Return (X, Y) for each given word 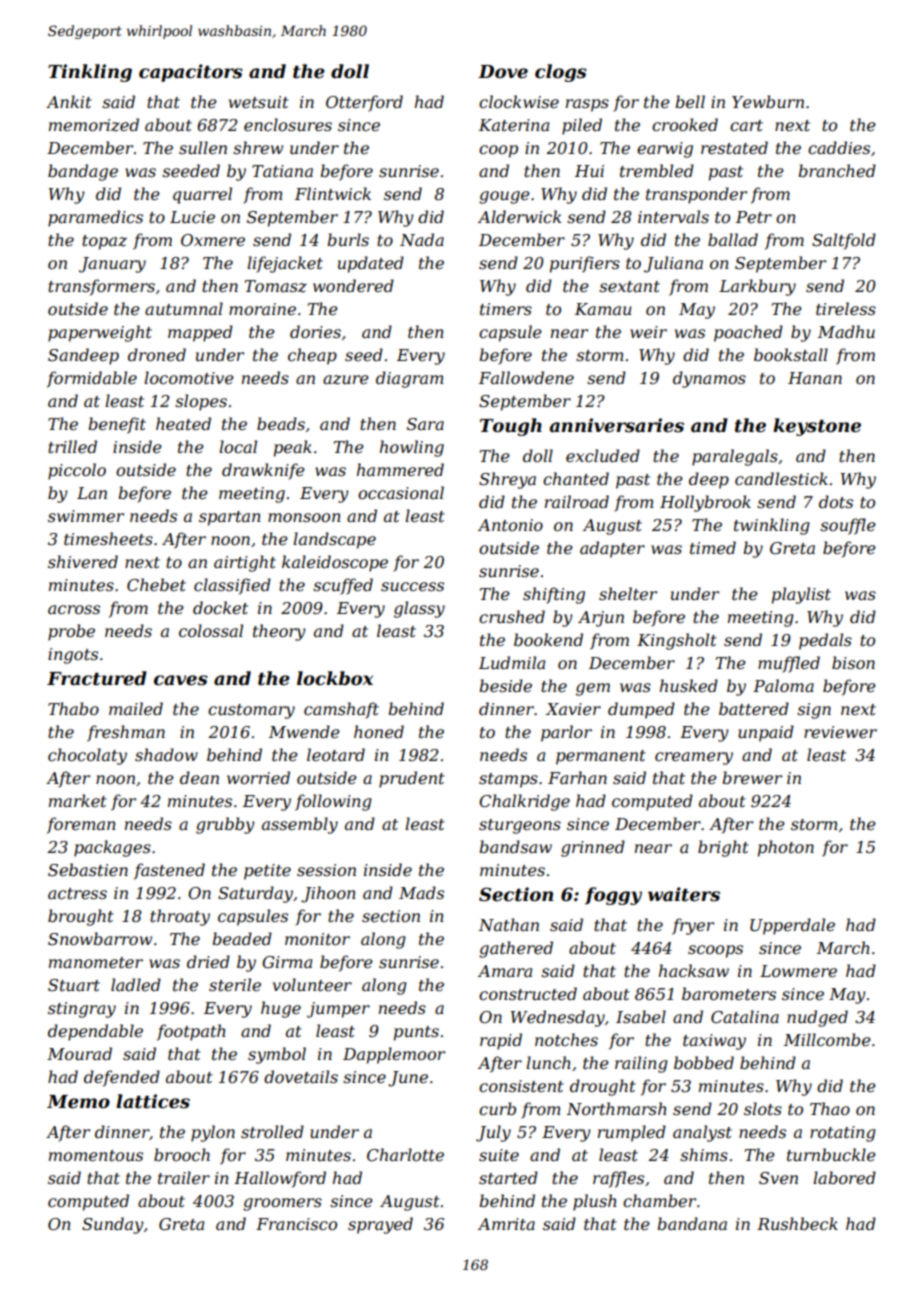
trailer (184, 1177)
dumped (641, 710)
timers (506, 309)
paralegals (735, 457)
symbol (277, 1055)
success (412, 586)
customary (251, 711)
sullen (203, 147)
